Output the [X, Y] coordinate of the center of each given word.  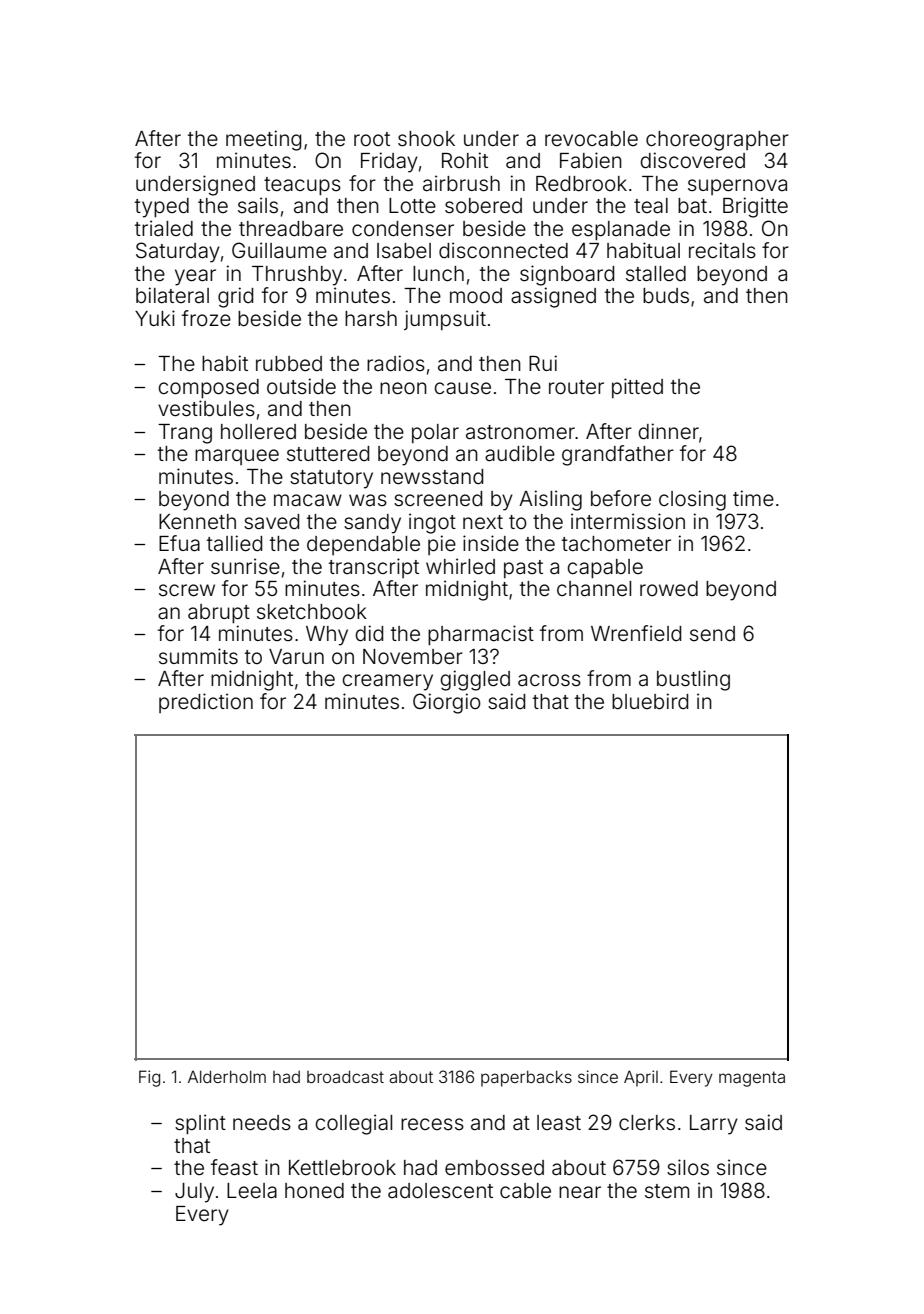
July [194, 1193]
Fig [149, 1078]
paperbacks [526, 1078]
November [413, 657]
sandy [372, 524]
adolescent [440, 1191]
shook [426, 139]
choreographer [717, 141]
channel [594, 588]
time [753, 498]
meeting [263, 140]
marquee [237, 457]
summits [198, 656]
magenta [752, 1079]
